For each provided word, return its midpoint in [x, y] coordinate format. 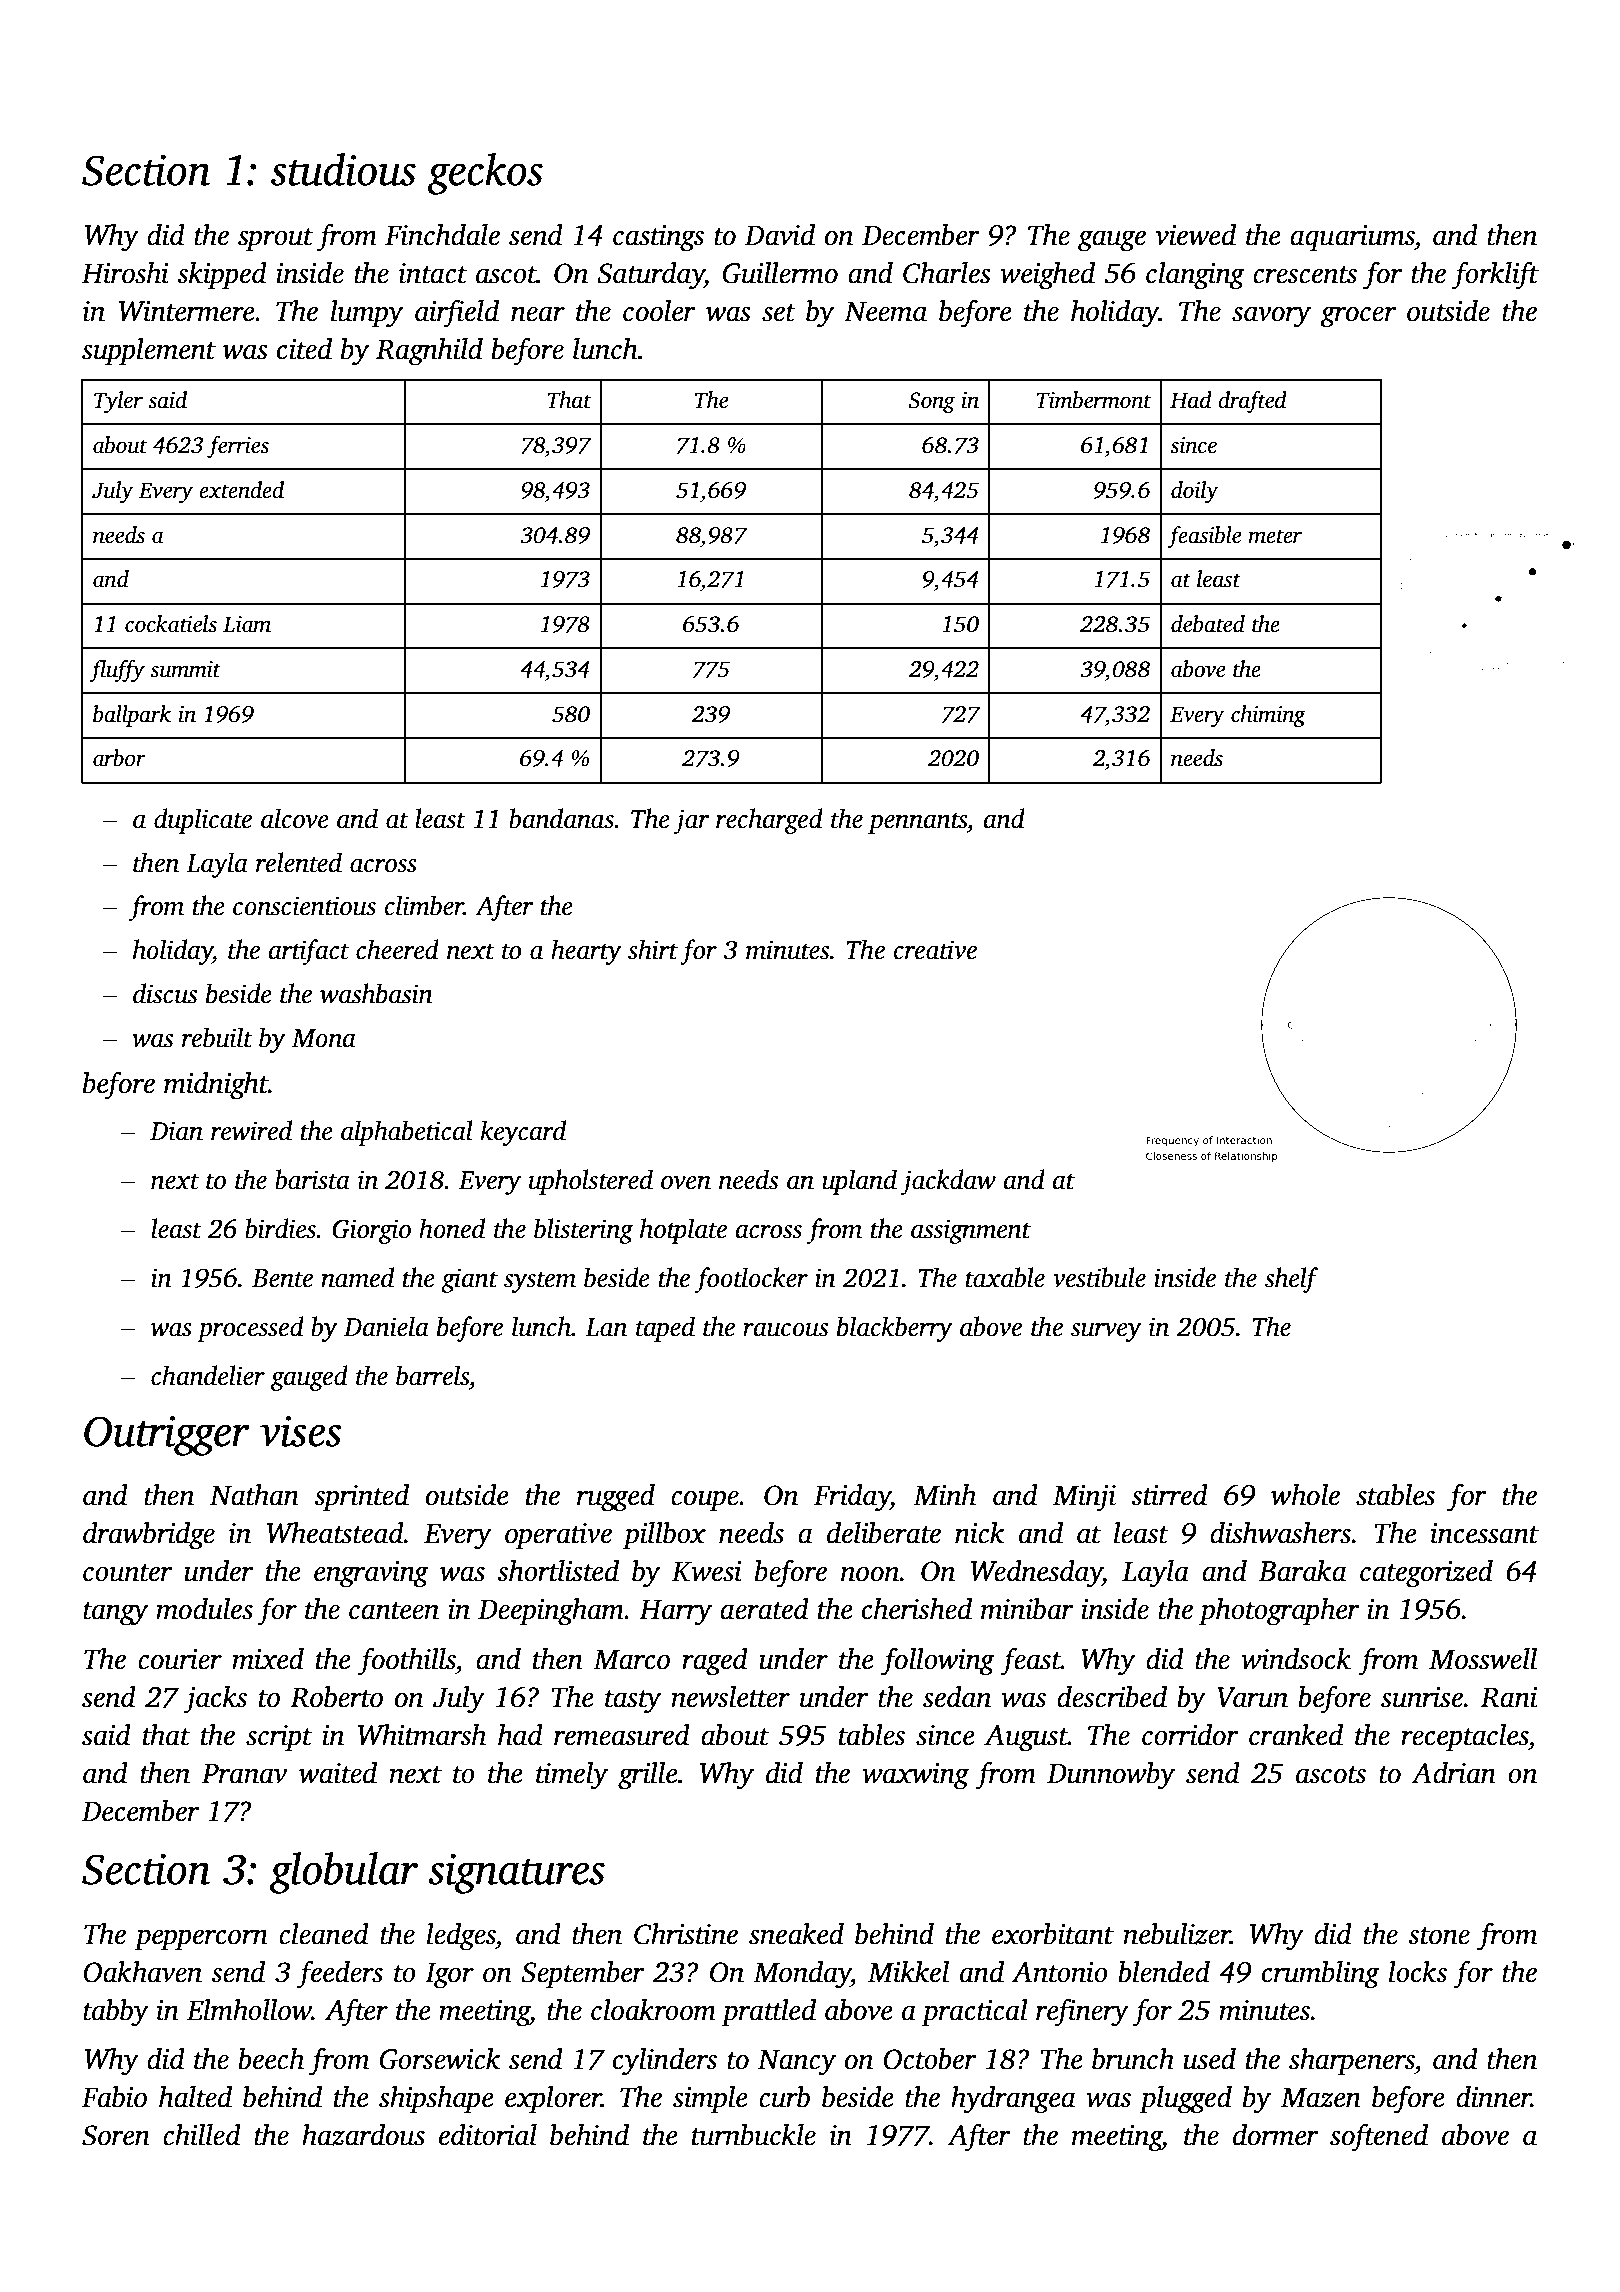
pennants [917, 823]
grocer [1358, 317]
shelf [1291, 1280]
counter [127, 1573]
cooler [659, 311]
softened [1379, 2137]
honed [452, 1228]
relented [299, 862]
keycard [523, 1133]
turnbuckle [754, 2135]
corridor [1190, 1735]
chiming [1268, 716]
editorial [488, 2135]
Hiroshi [125, 273]
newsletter [730, 1697]
